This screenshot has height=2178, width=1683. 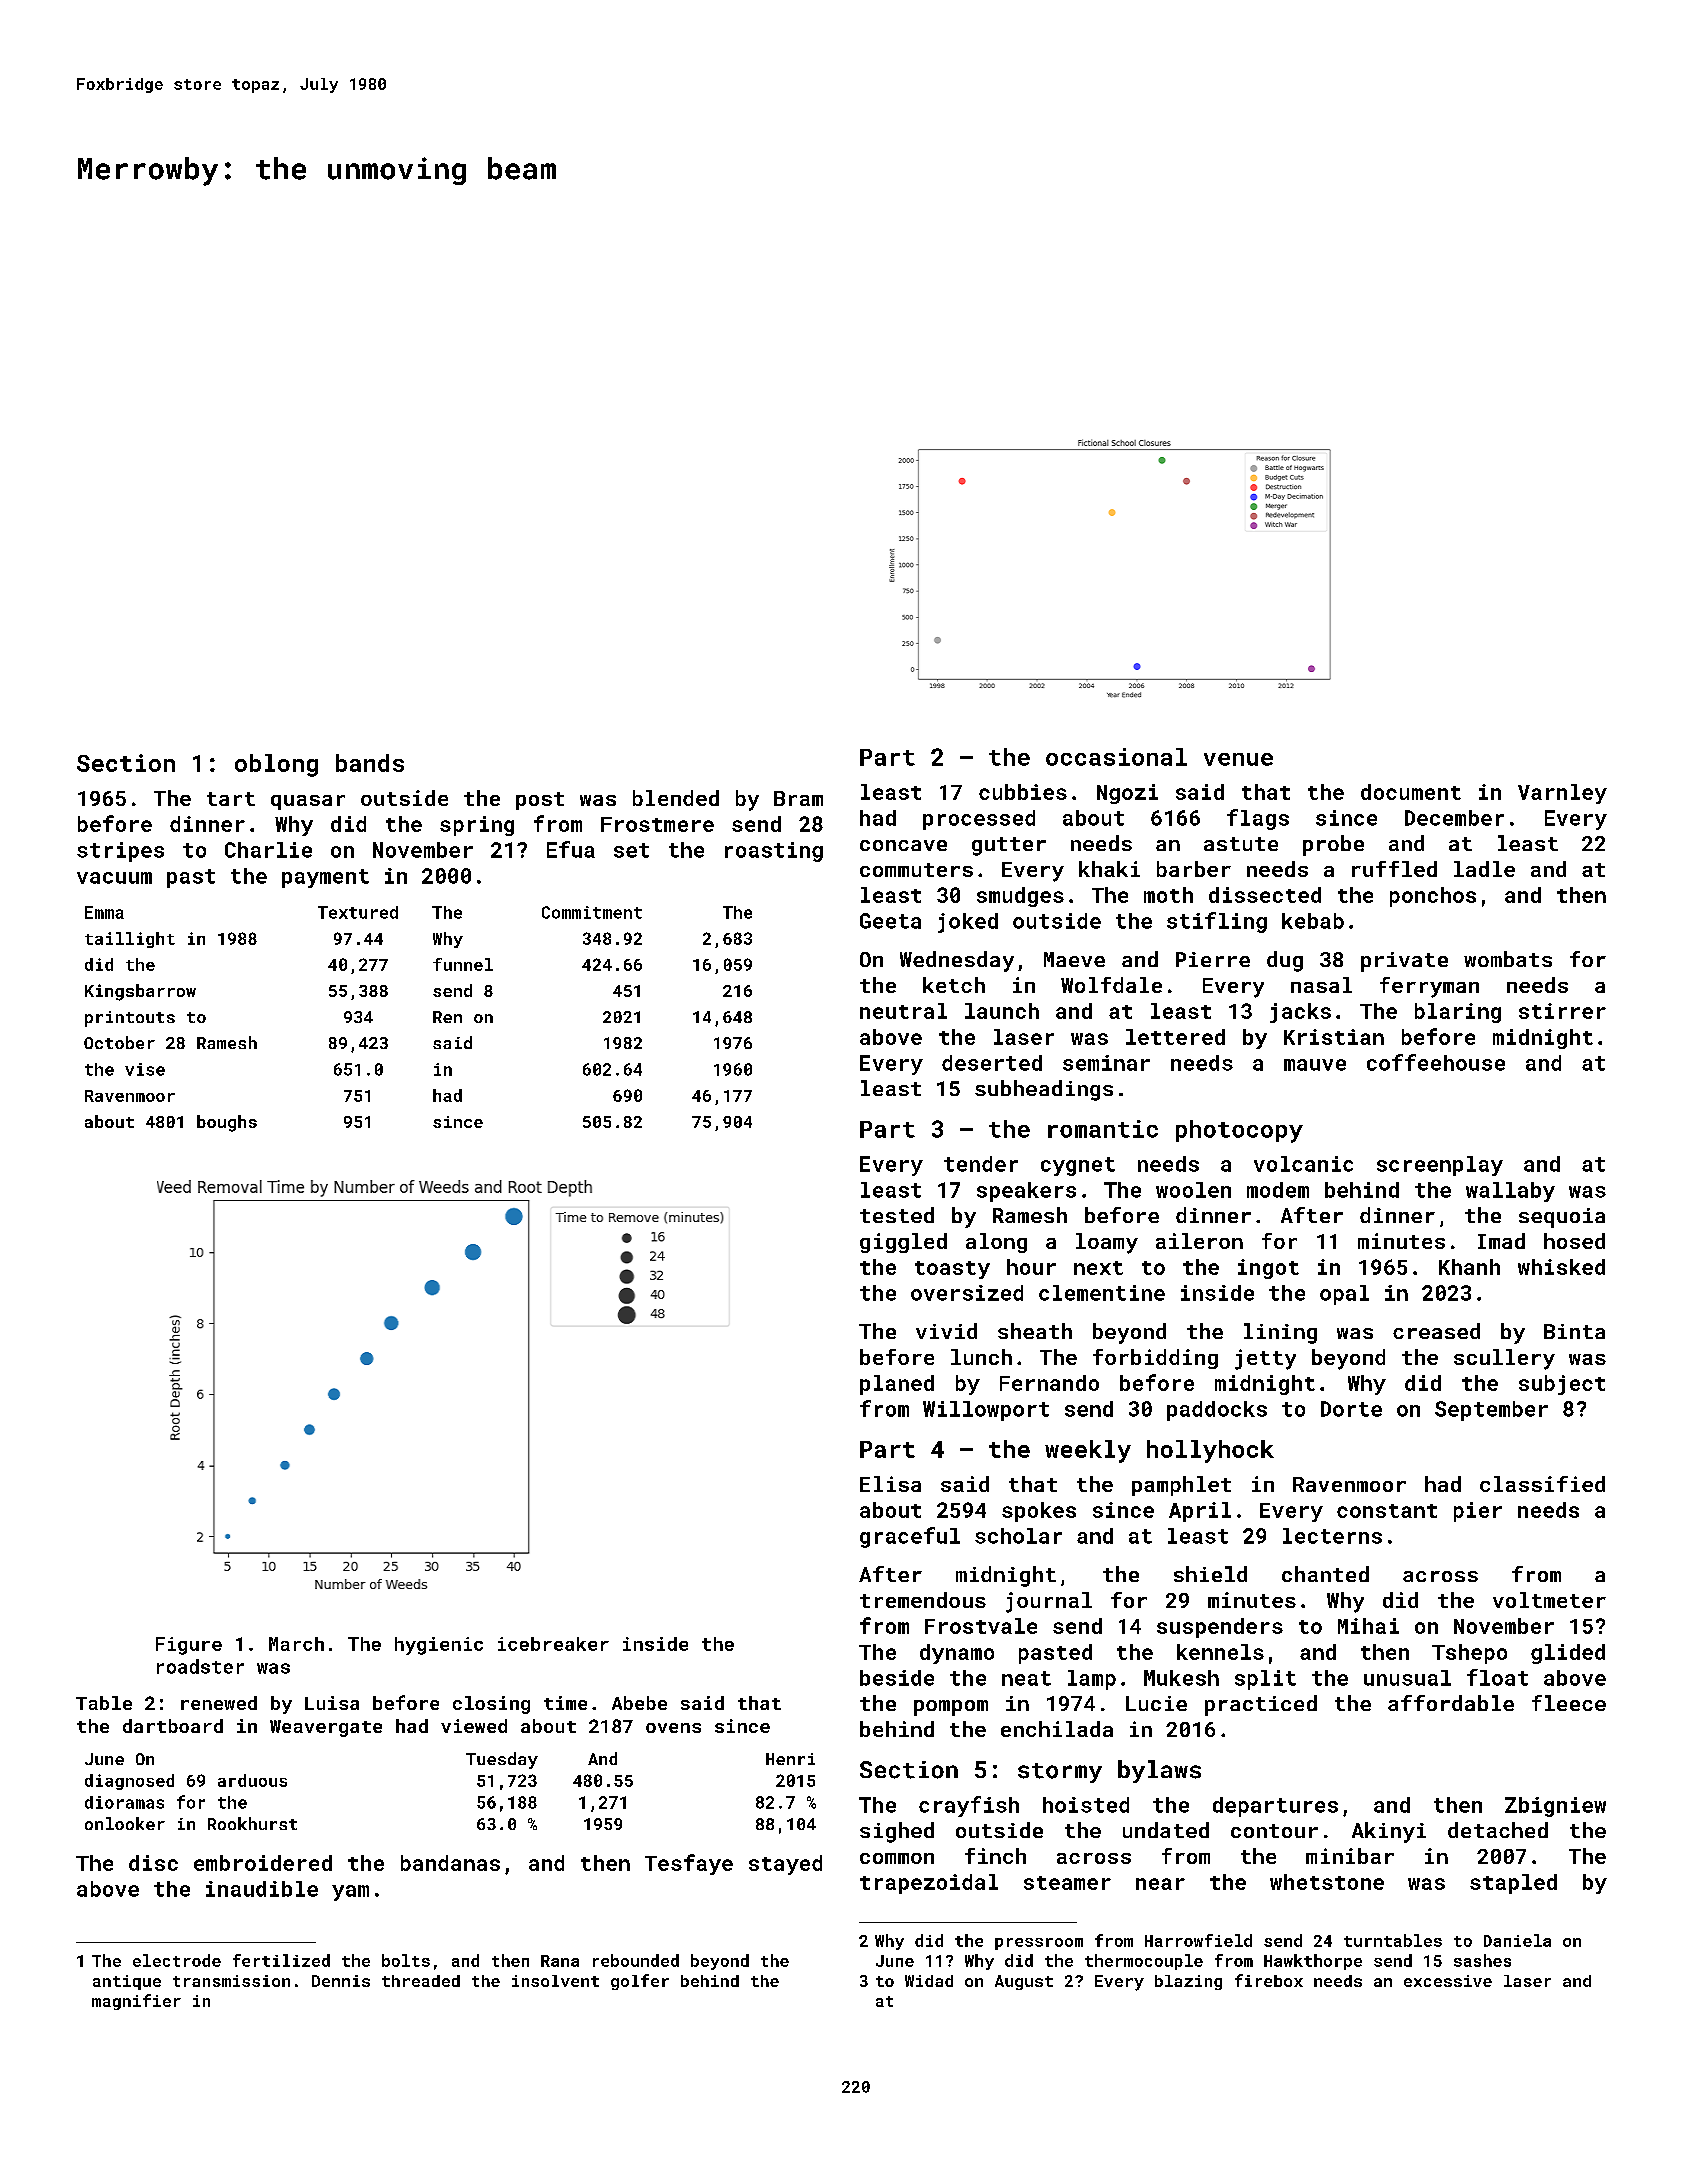 I want to click on Henri, so click(x=790, y=1759).
